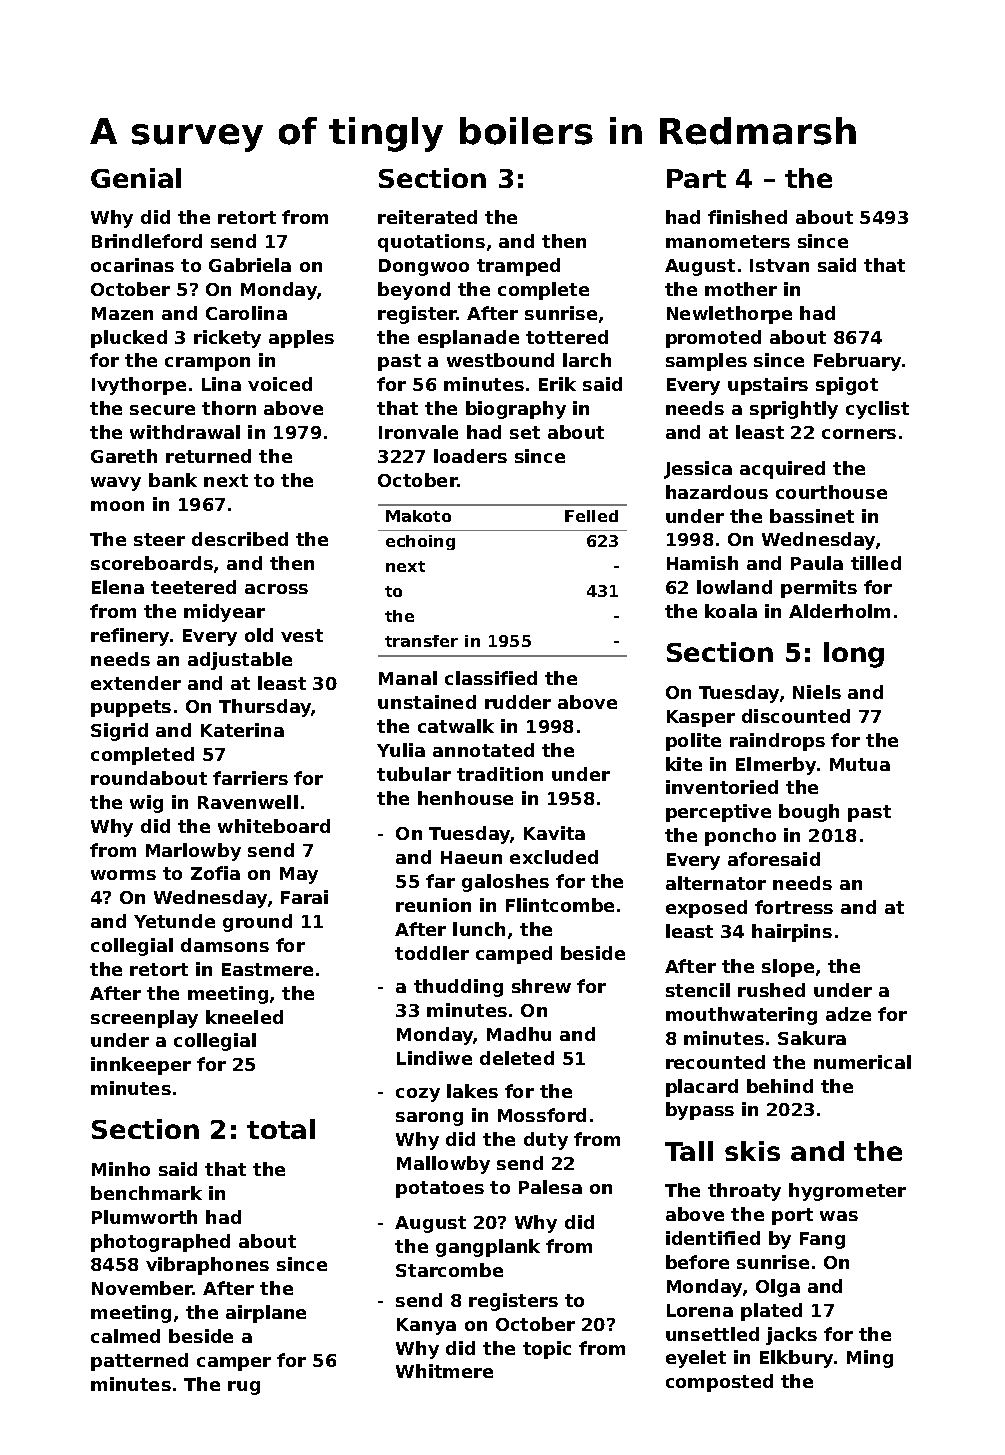 The height and width of the screenshot is (1455, 1005). What do you see at coordinates (817, 692) in the screenshot?
I see `Niels` at bounding box center [817, 692].
